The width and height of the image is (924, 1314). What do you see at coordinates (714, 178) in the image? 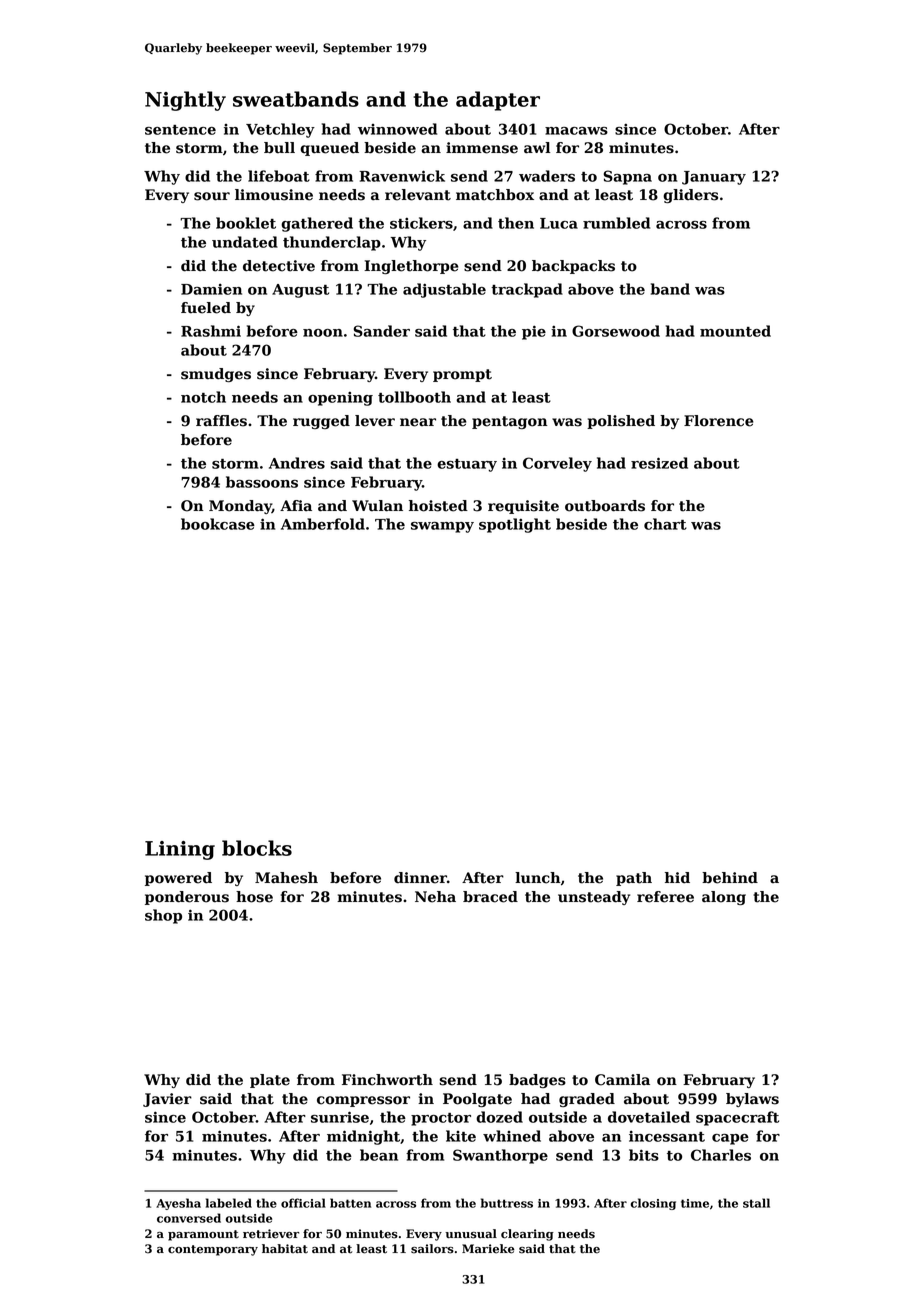
I see `January` at bounding box center [714, 178].
